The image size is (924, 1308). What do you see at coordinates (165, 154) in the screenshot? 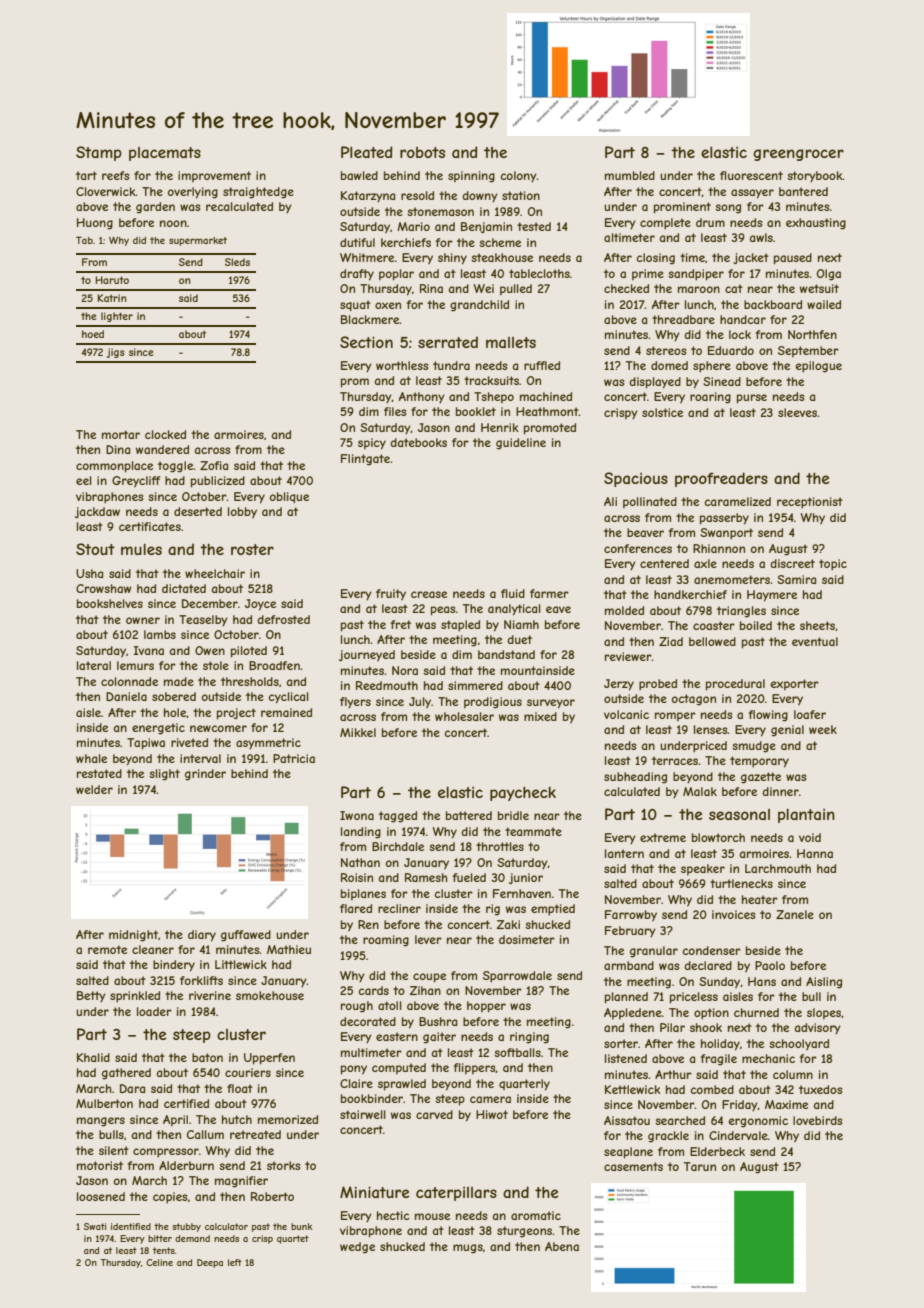
I see `placemats` at bounding box center [165, 154].
